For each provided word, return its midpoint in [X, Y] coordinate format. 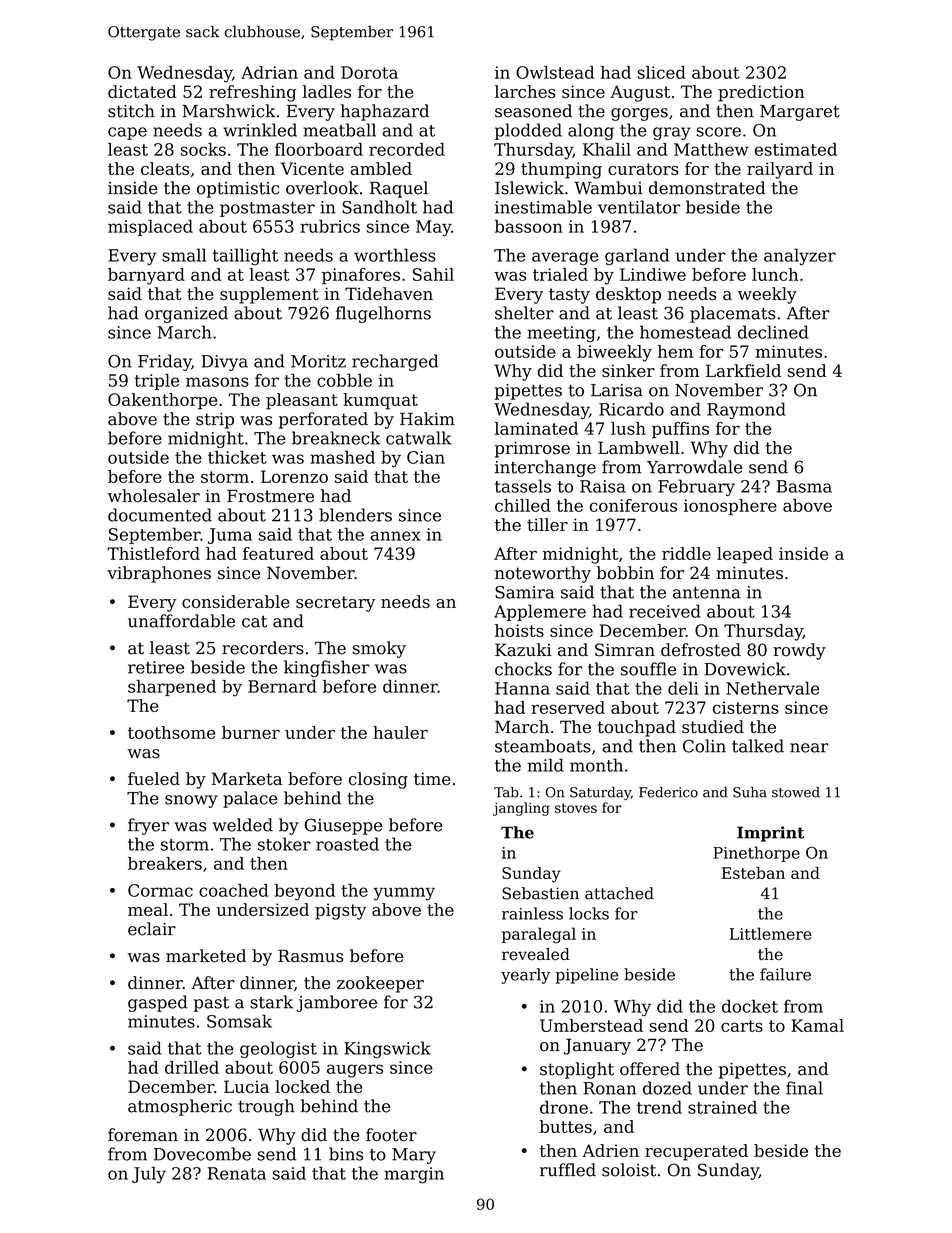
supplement [269, 295]
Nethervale [772, 688]
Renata [237, 1173]
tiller [547, 524]
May [433, 228]
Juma [230, 536]
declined [773, 332]
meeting [561, 334]
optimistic [238, 190]
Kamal [817, 1025]
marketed [206, 956]
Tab [506, 792]
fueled [154, 779]
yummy [404, 894]
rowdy [799, 651]
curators [643, 169]
